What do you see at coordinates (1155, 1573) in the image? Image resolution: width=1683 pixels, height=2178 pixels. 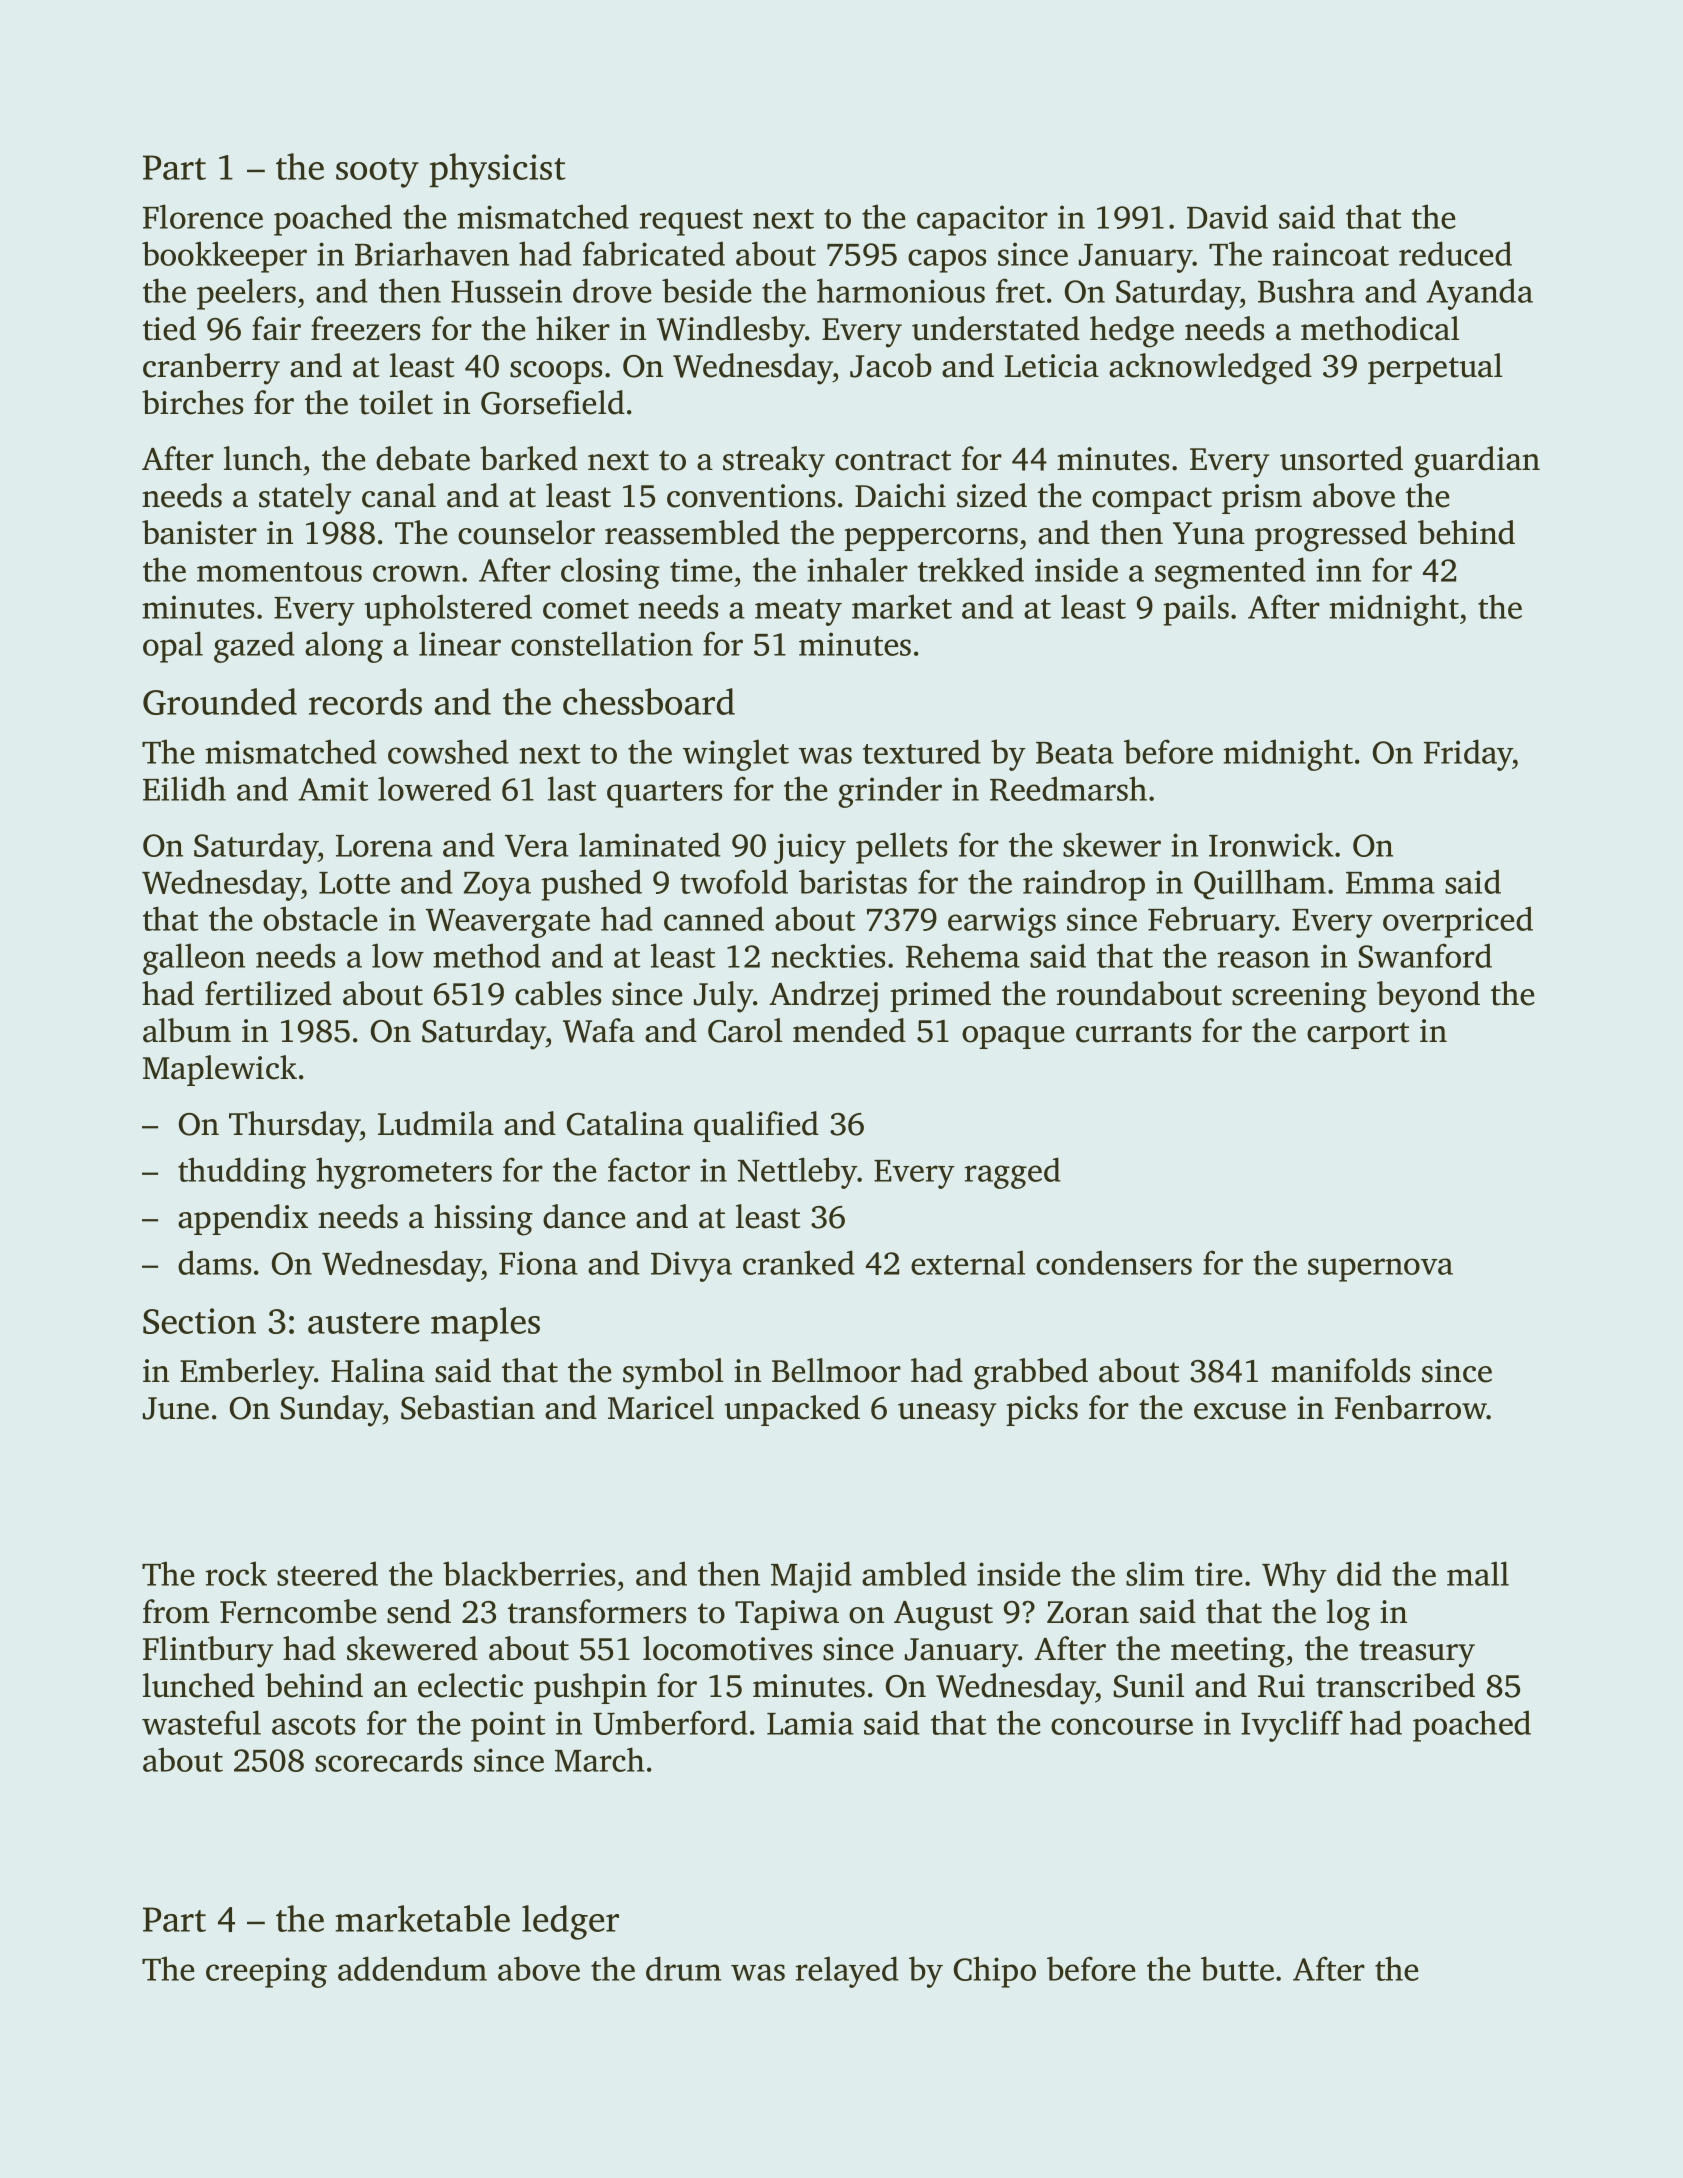 I see `slim` at bounding box center [1155, 1573].
